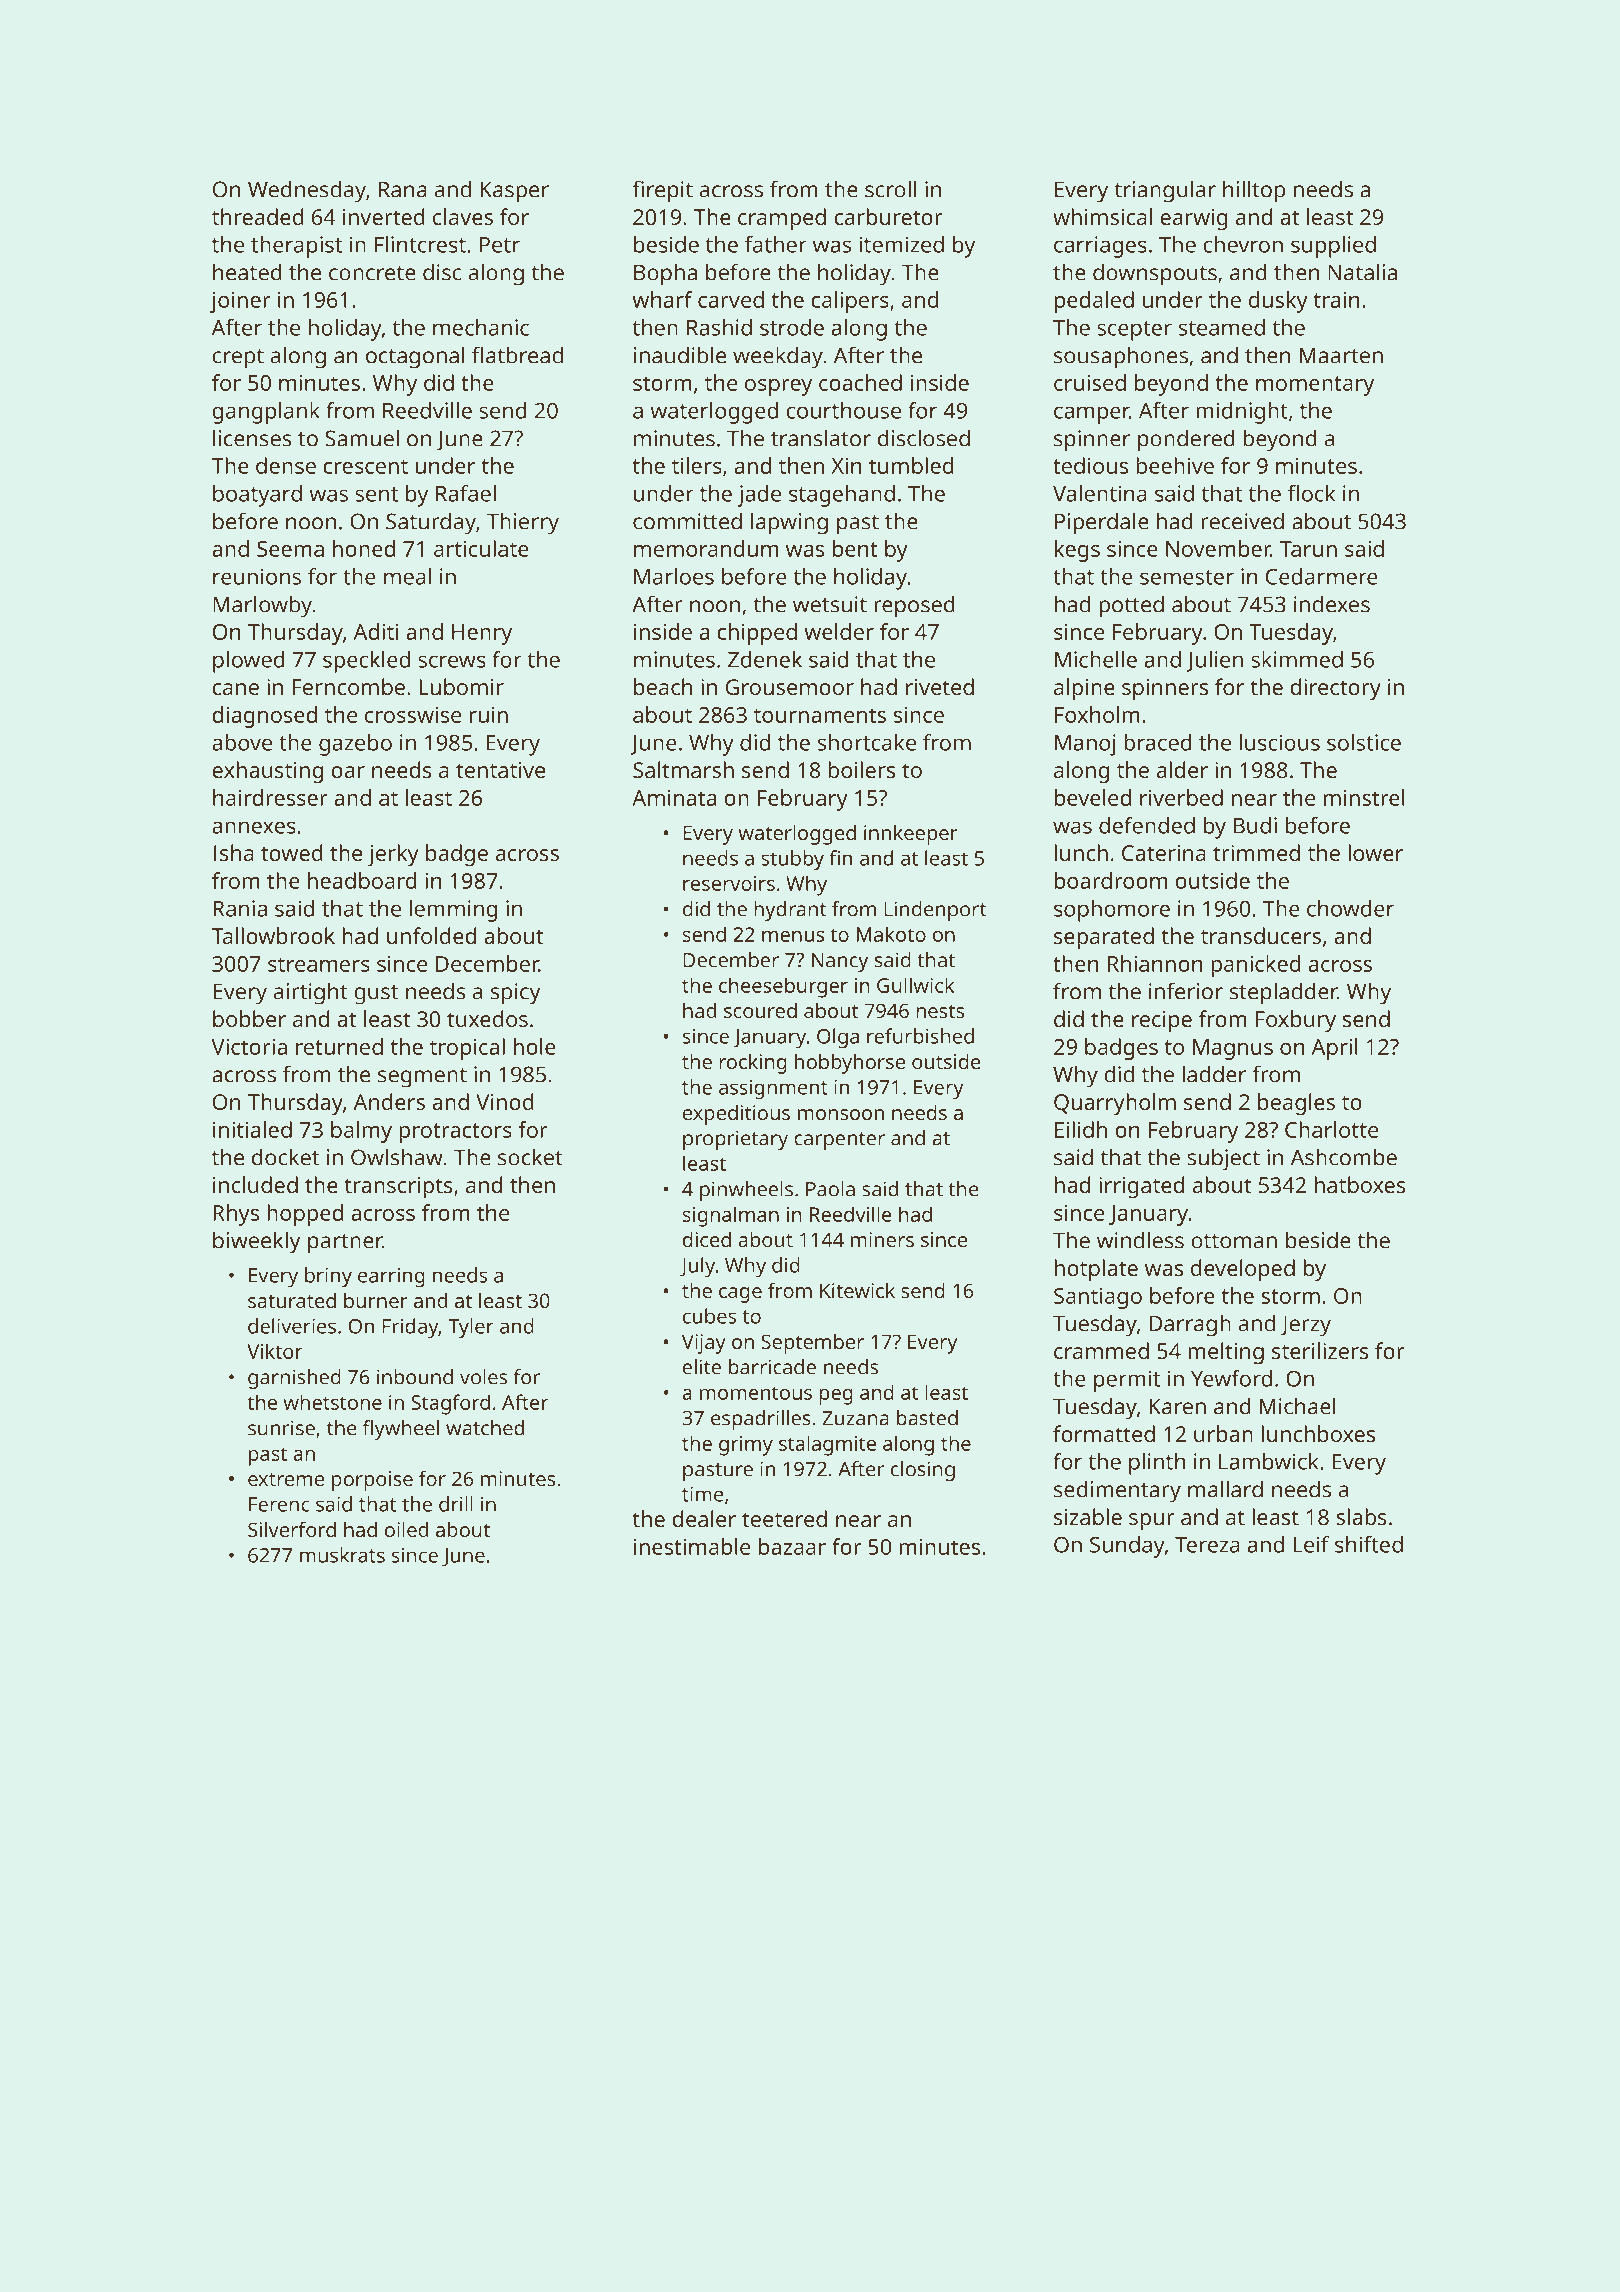 This document has width=1620, height=2292. What do you see at coordinates (1088, 1516) in the document?
I see `sizable` at bounding box center [1088, 1516].
